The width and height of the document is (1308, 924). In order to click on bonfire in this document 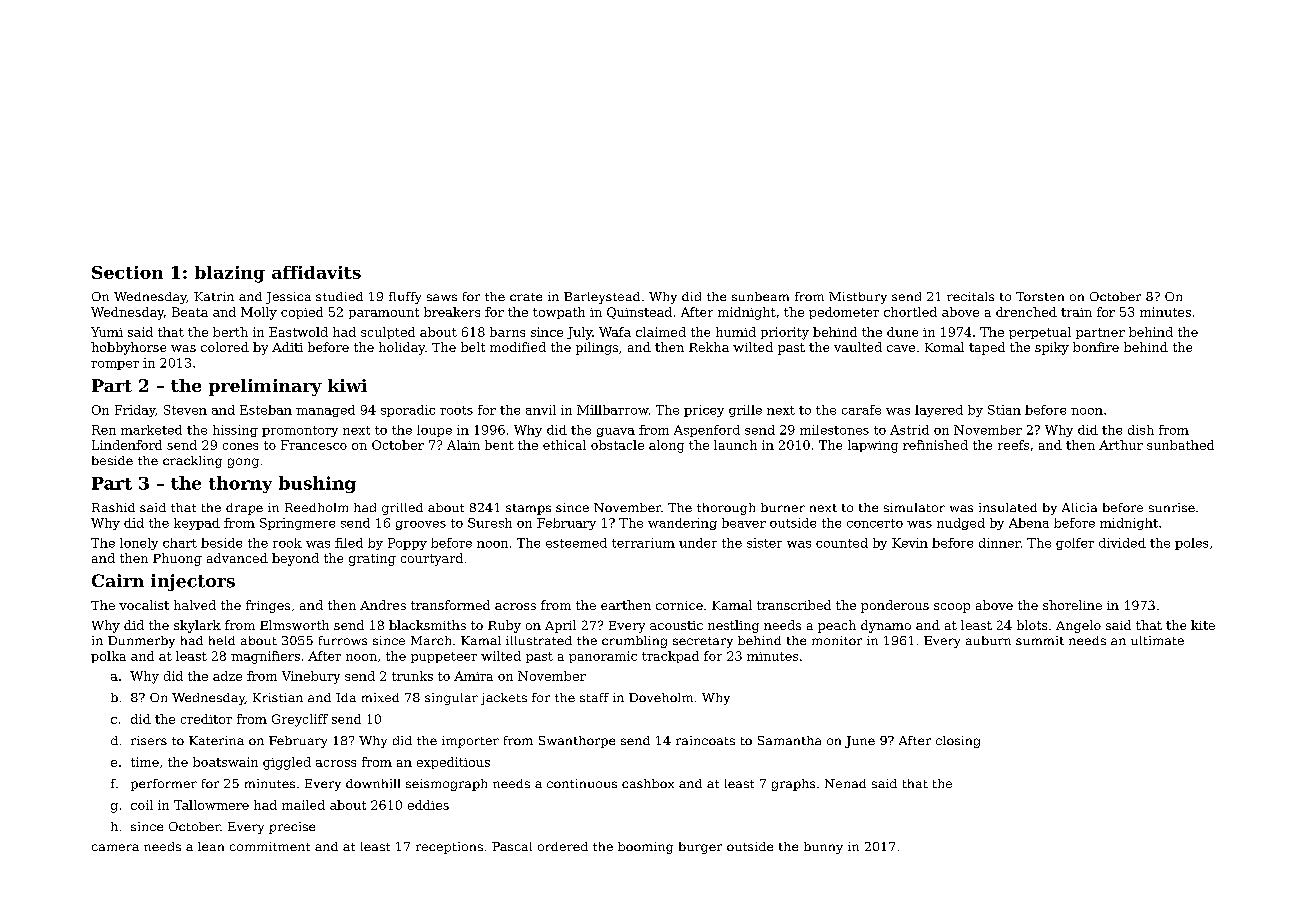, I will do `click(1096, 347)`.
